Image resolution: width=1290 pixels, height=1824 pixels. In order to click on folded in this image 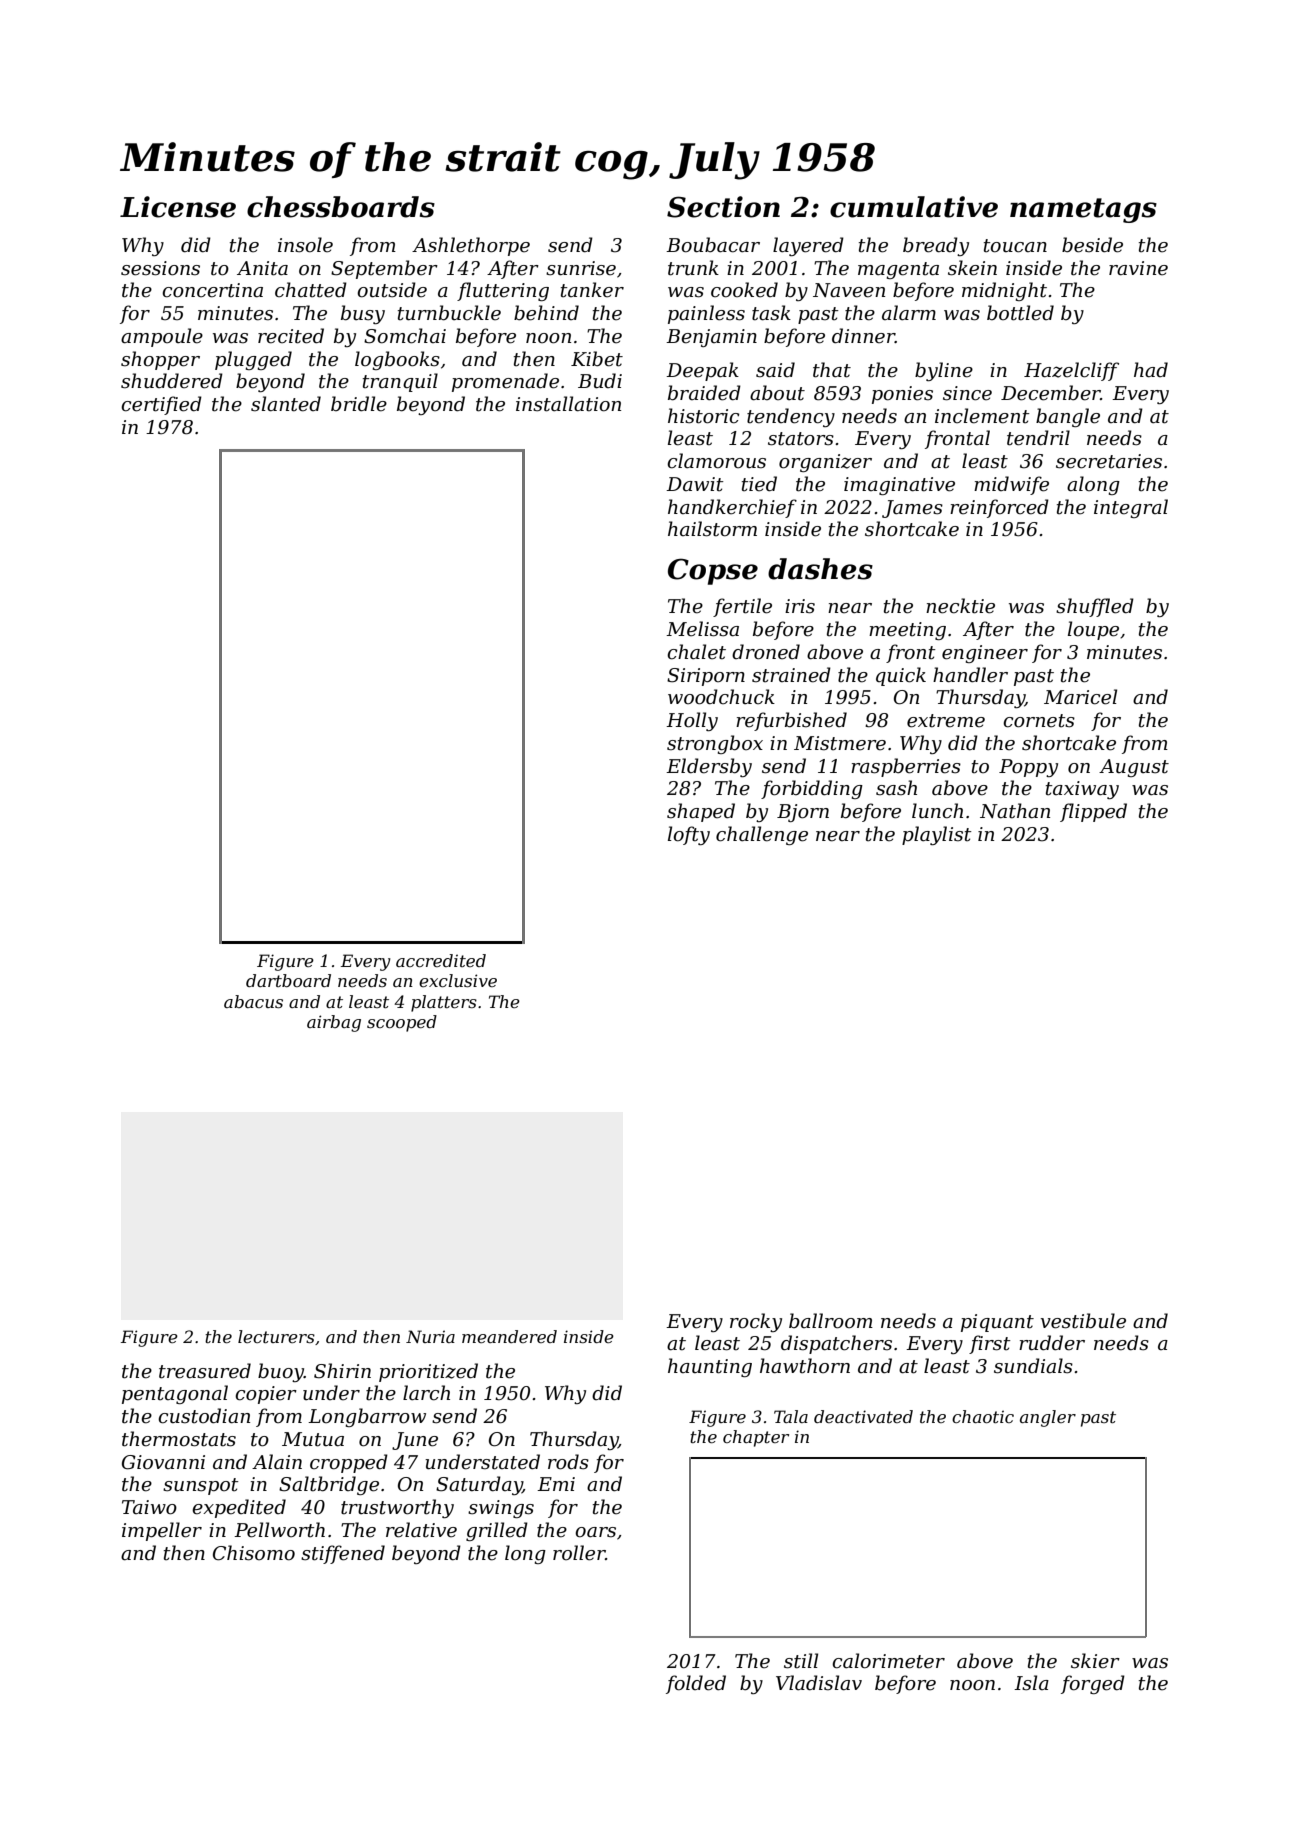, I will do `click(696, 1684)`.
